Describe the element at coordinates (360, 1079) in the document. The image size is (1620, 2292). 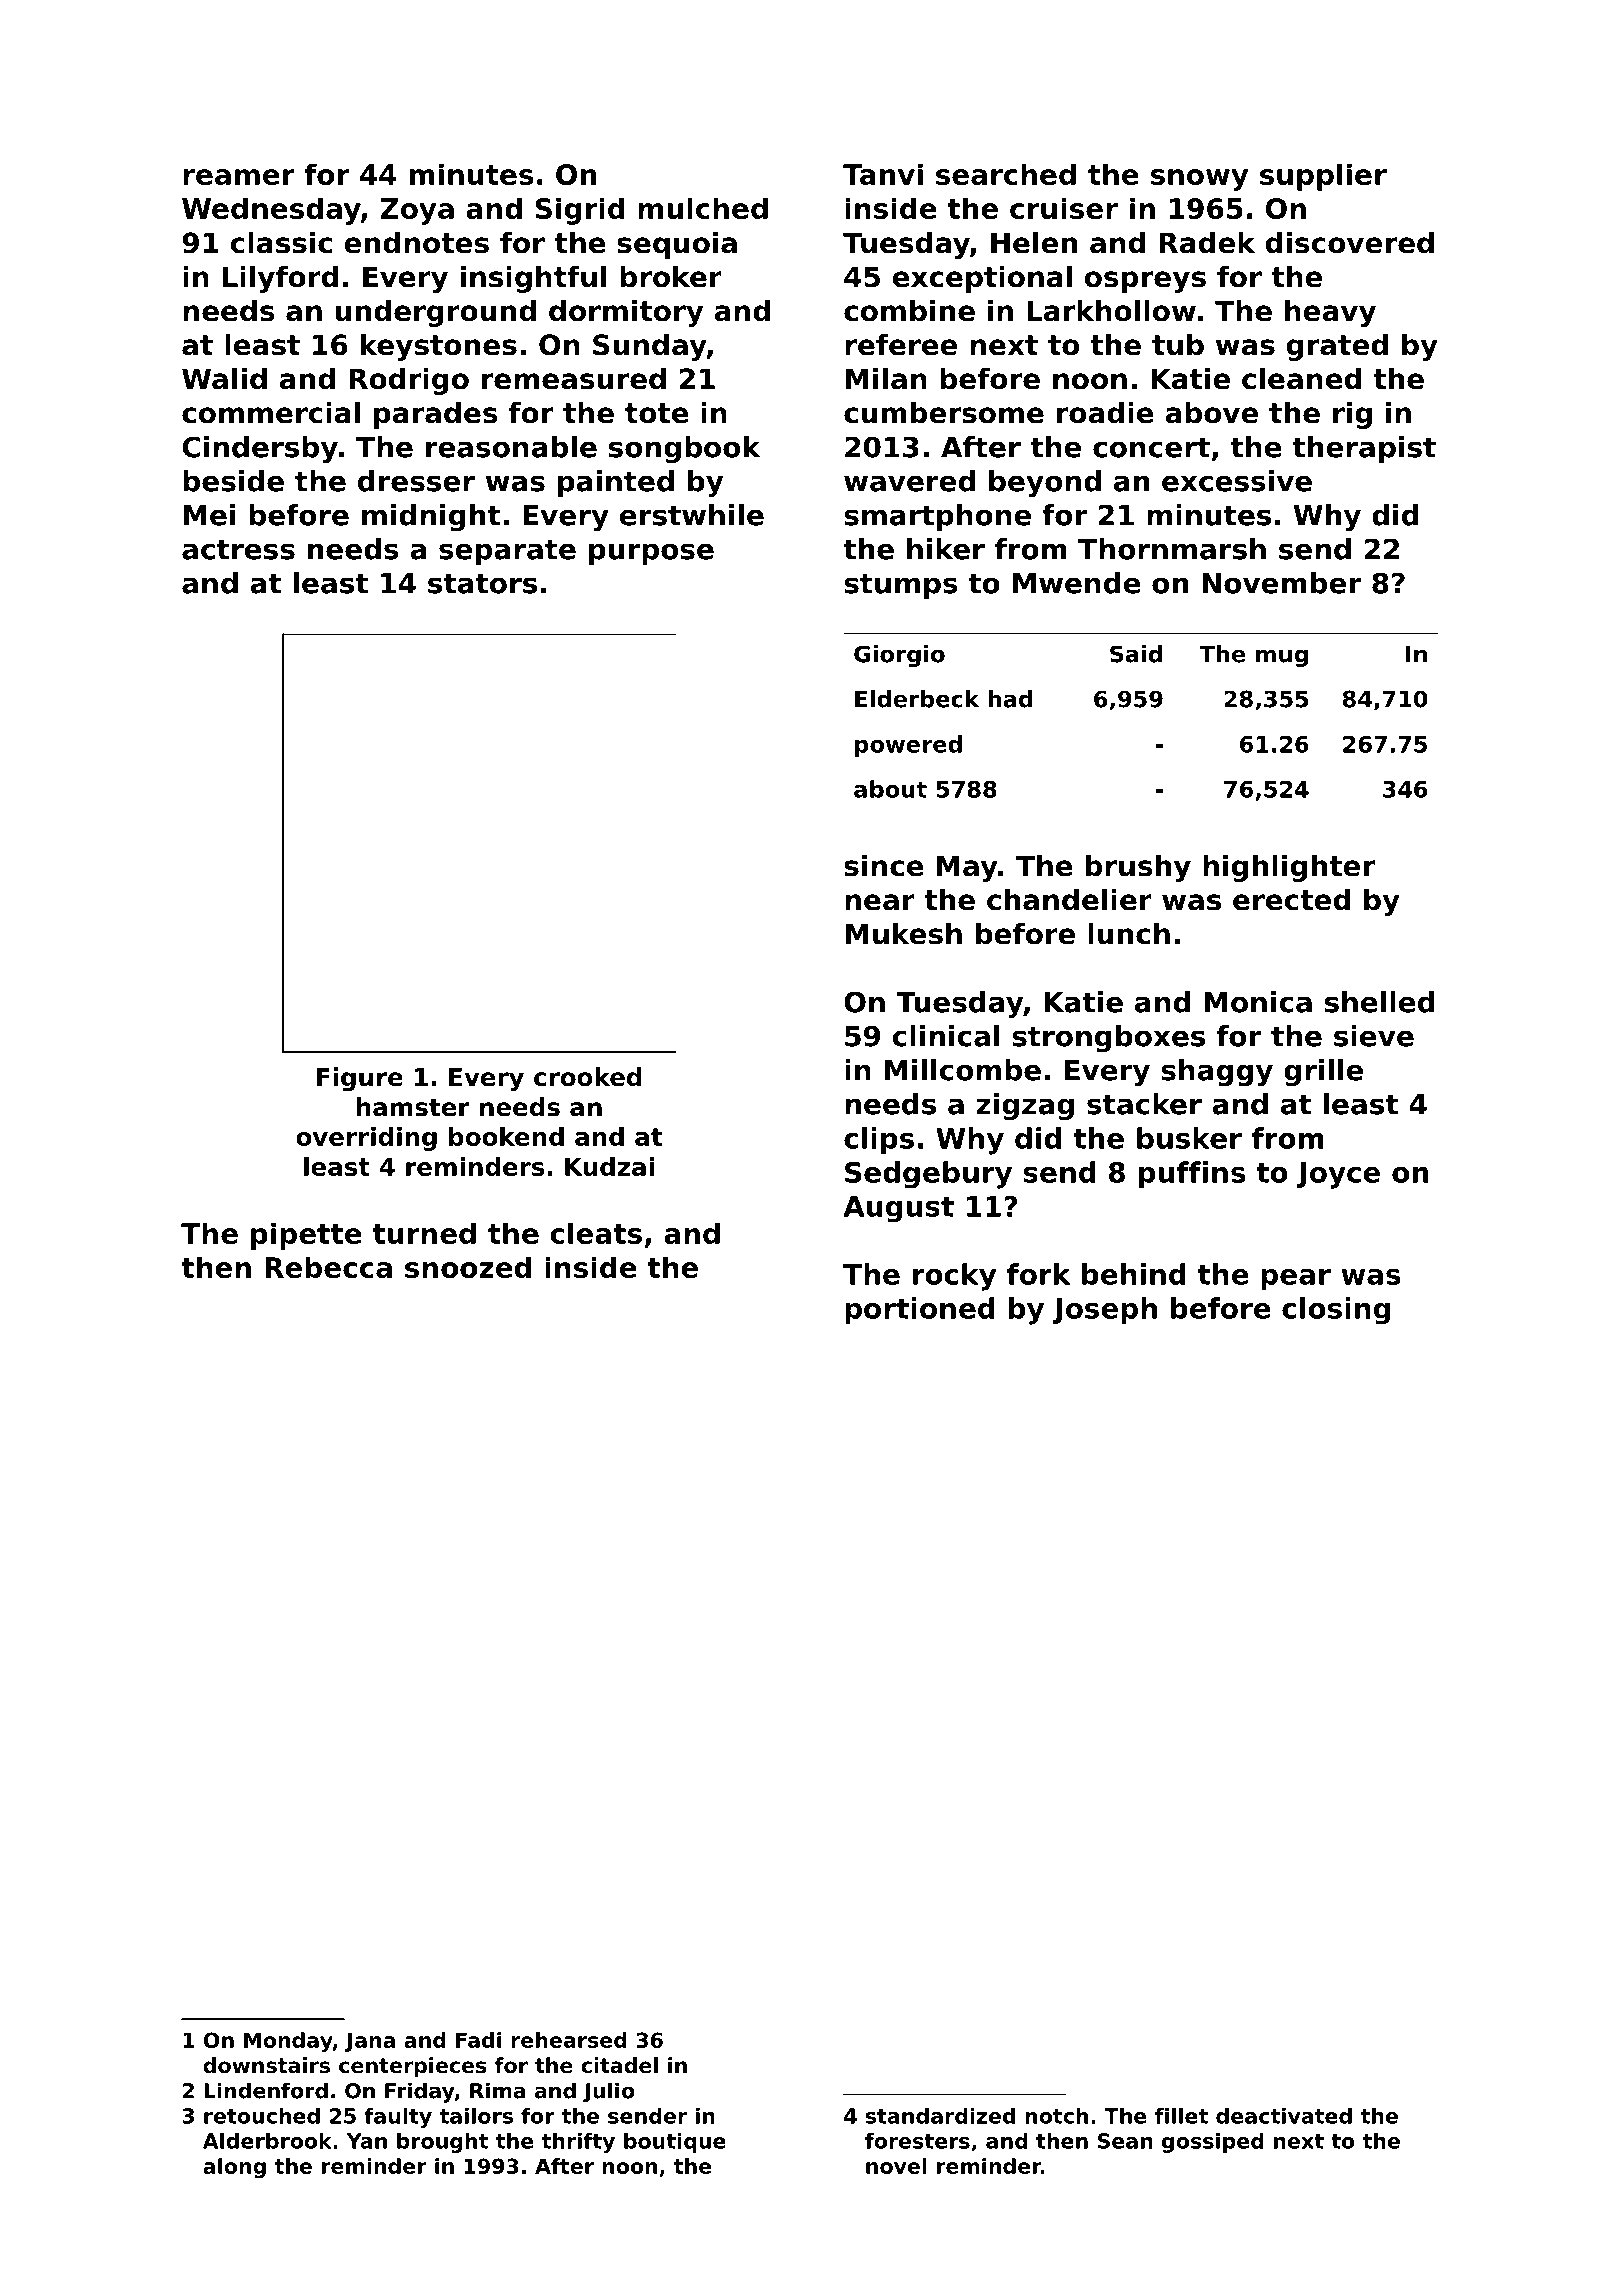
I see `Figure` at that location.
